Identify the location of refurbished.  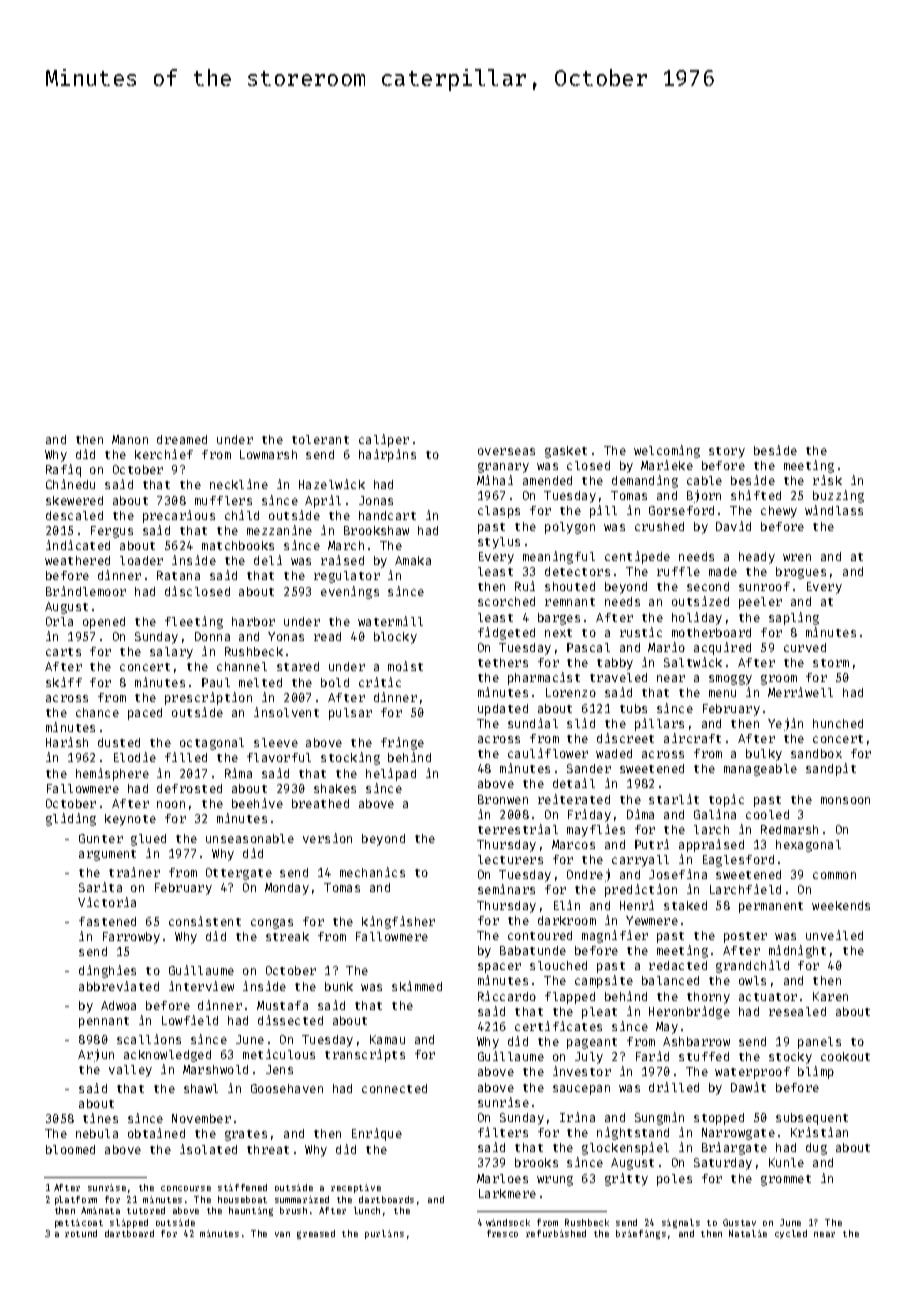
(556, 1233).
